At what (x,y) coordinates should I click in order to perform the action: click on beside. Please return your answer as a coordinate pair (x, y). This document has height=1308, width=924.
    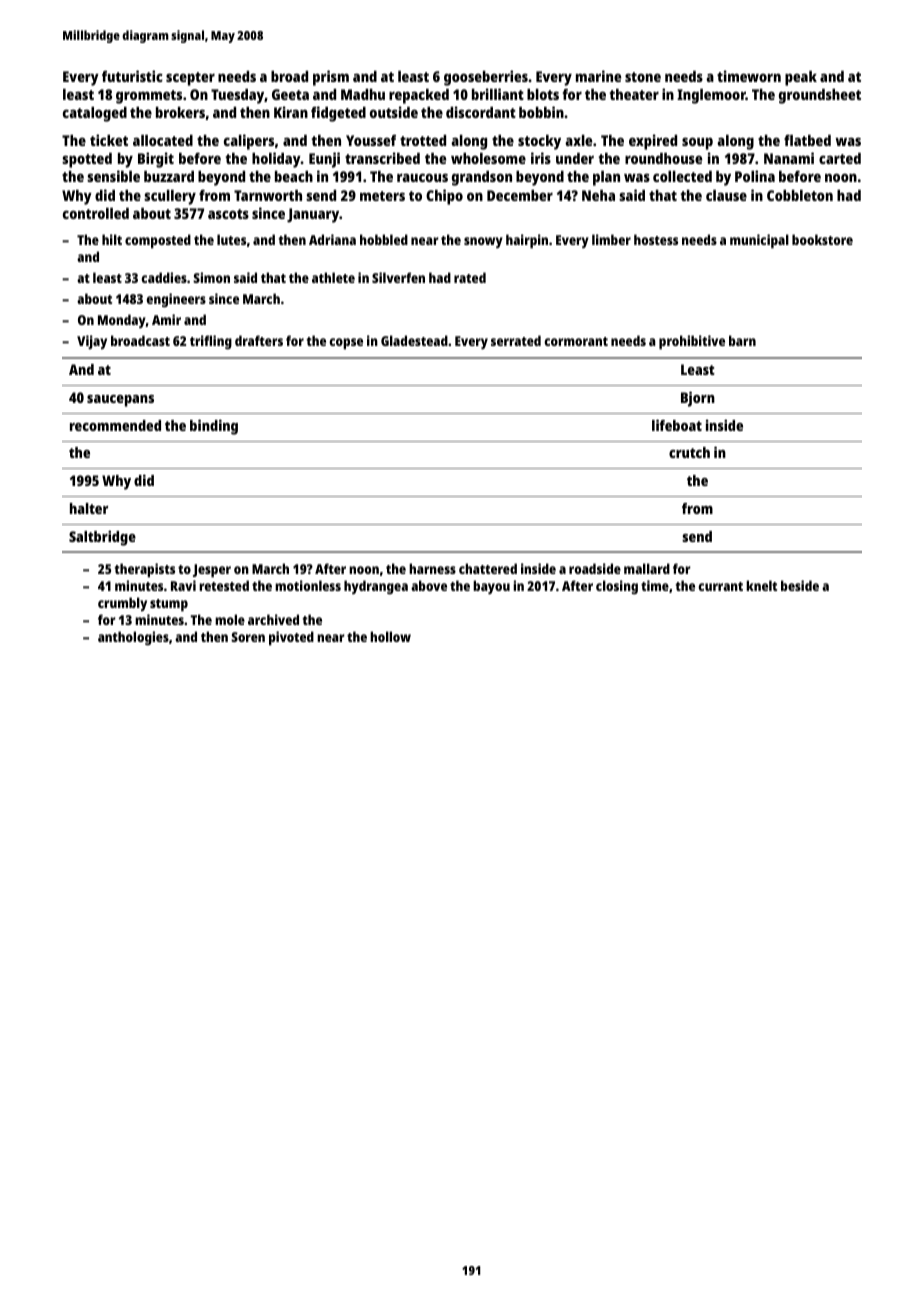
    Looking at the image, I should click on (800, 585).
